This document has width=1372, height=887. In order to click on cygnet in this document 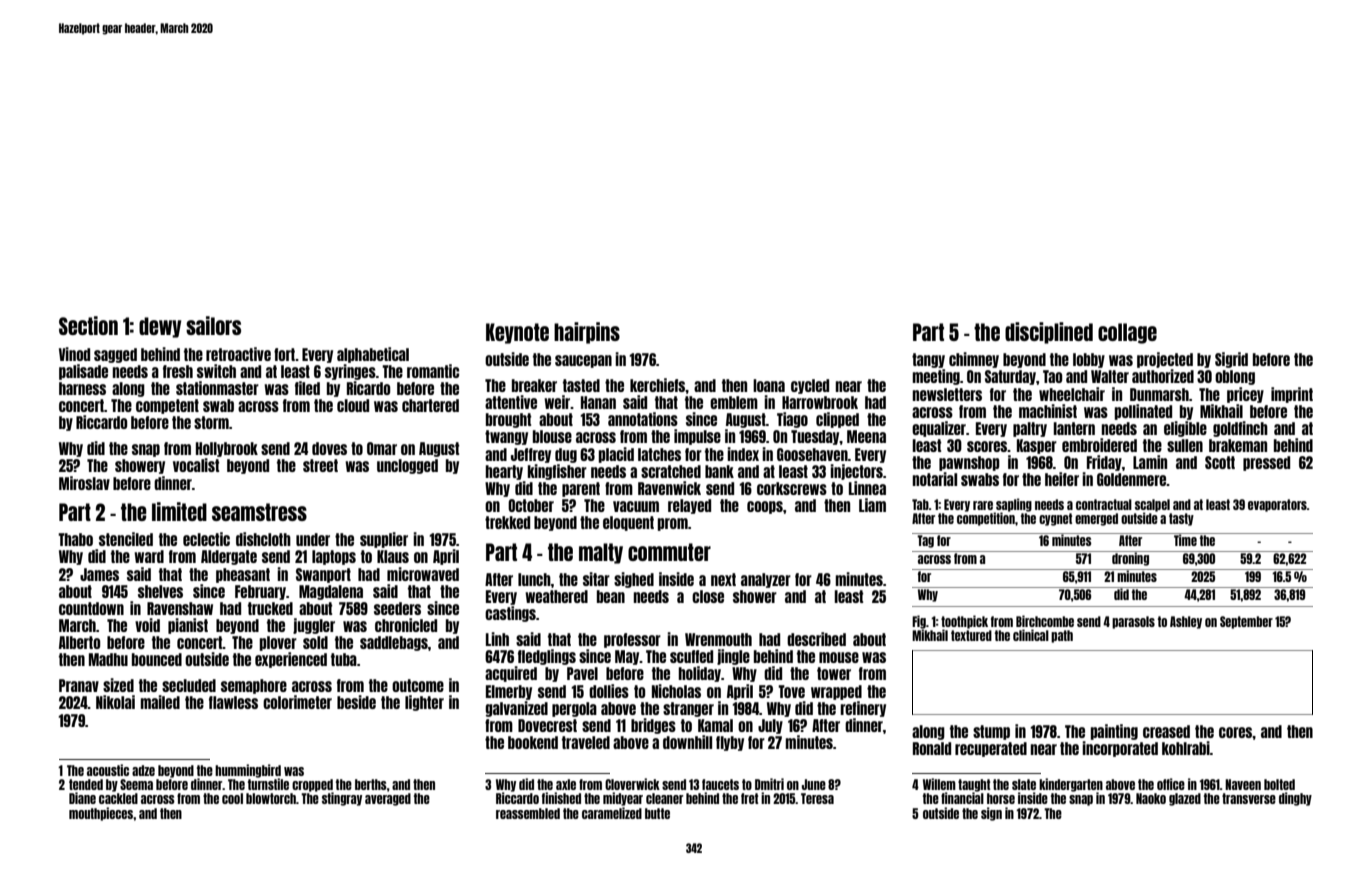, I will do `click(1055, 519)`.
